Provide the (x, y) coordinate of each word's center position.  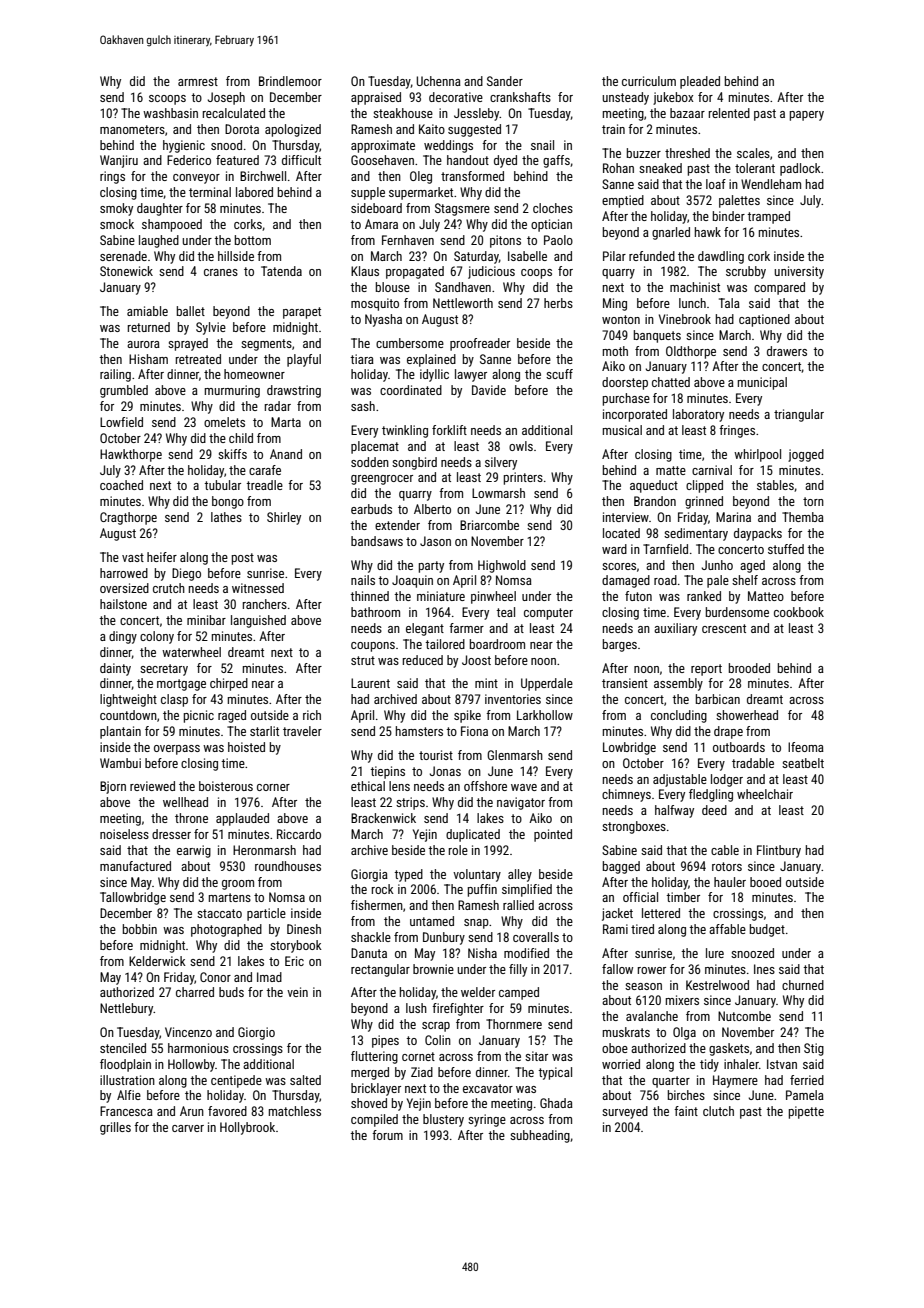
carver (188, 1128)
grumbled (124, 391)
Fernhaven (408, 240)
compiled (374, 1120)
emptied (623, 201)
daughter (160, 209)
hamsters (419, 731)
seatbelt (803, 763)
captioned (764, 320)
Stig (814, 1049)
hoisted (246, 747)
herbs (558, 303)
